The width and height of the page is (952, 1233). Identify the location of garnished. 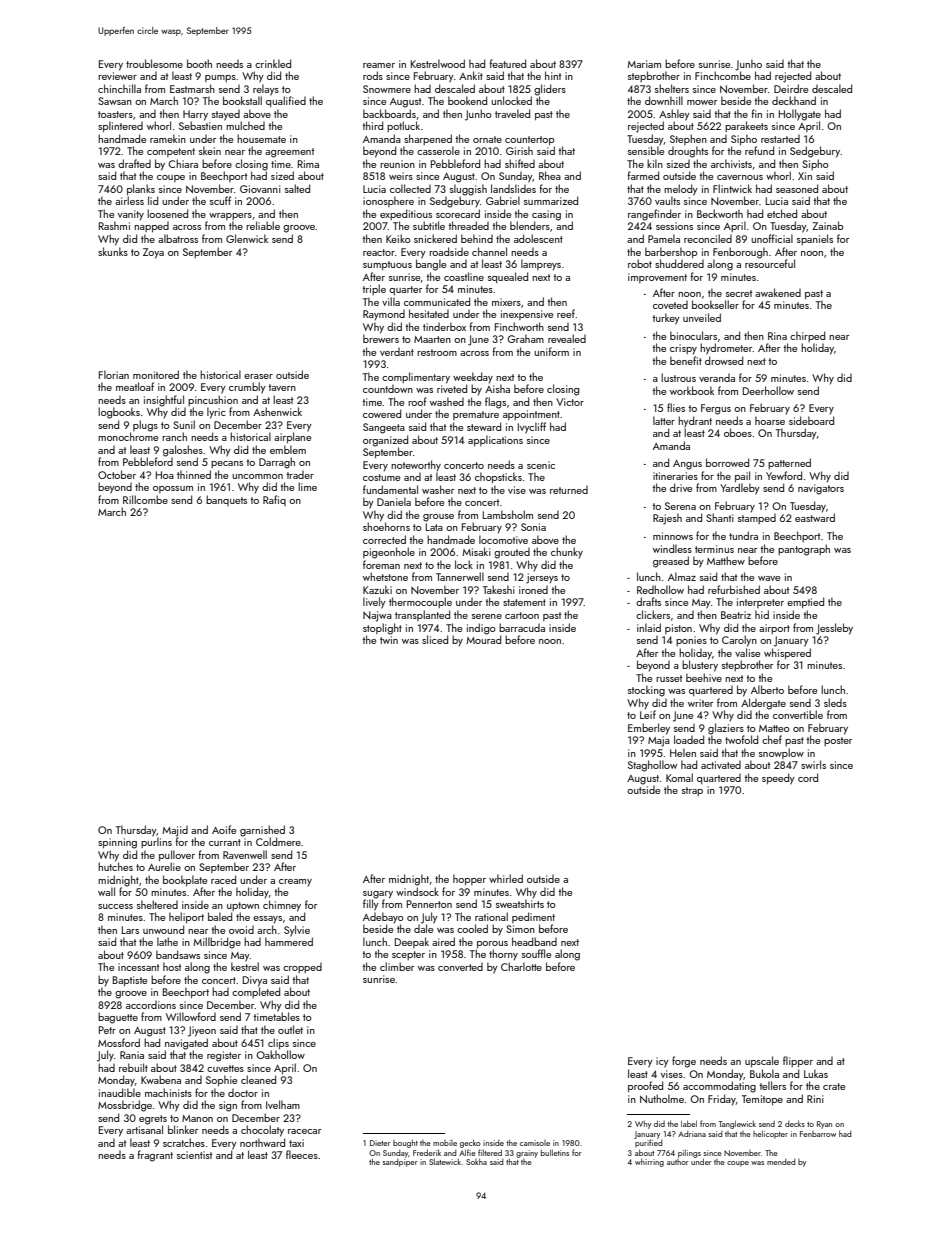
(262, 831).
